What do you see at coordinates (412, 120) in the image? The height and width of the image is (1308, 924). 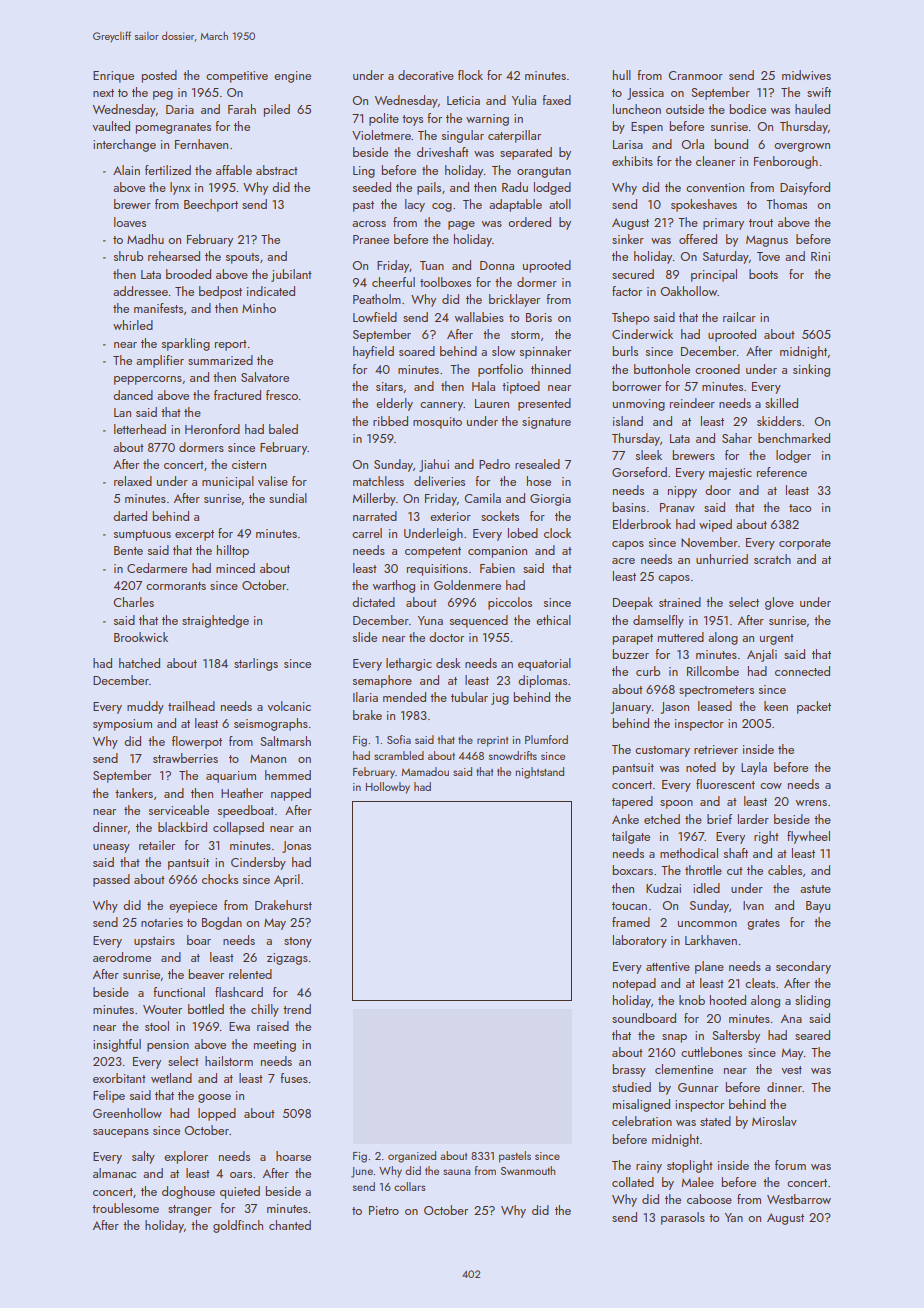 I see `toys` at bounding box center [412, 120].
